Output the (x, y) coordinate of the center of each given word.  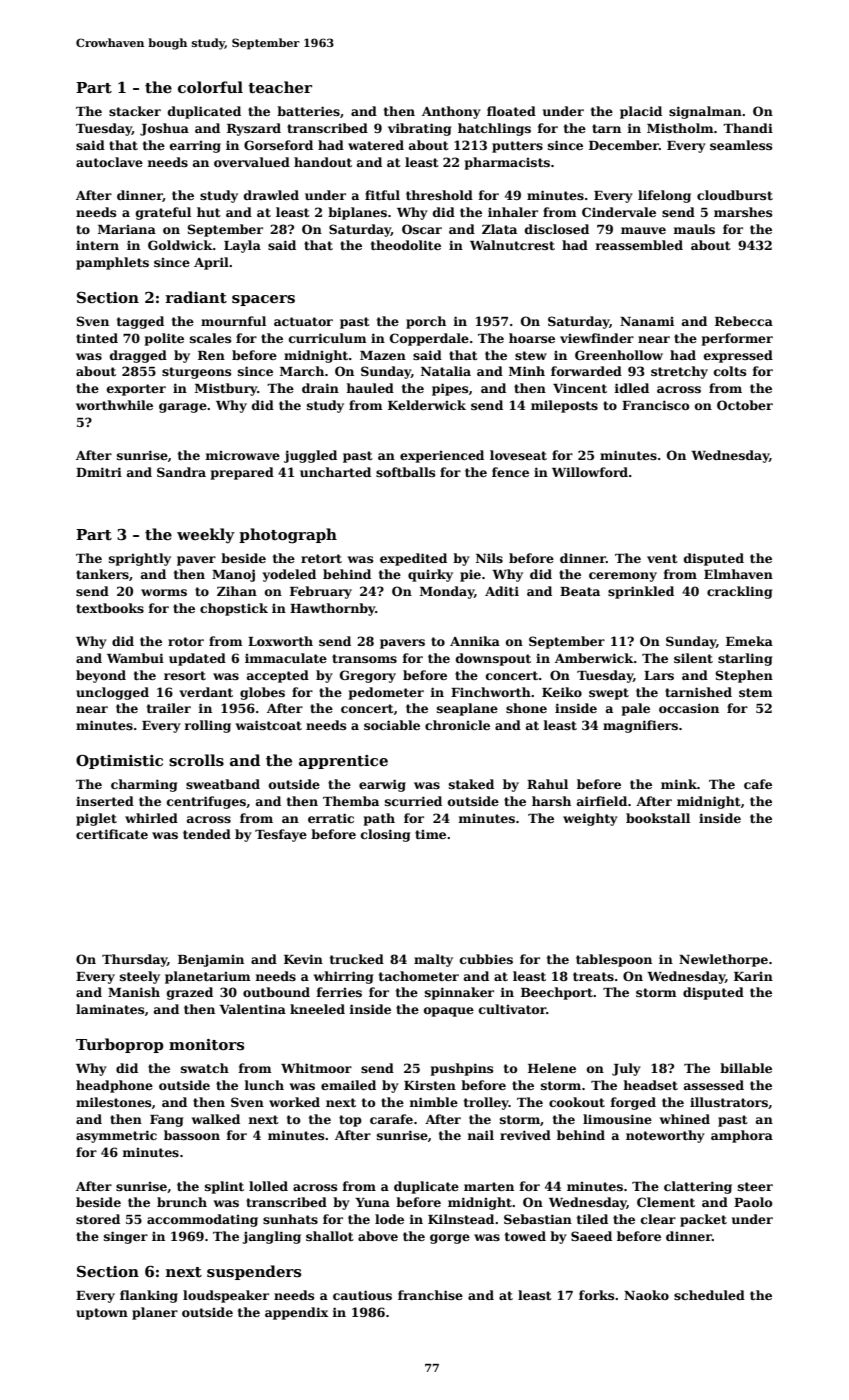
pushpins (462, 1069)
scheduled (709, 1295)
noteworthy (665, 1136)
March (302, 371)
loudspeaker (226, 1296)
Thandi (748, 128)
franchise (430, 1295)
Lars (659, 675)
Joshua (164, 129)
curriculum (328, 338)
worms (164, 592)
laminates (110, 1009)
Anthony (451, 112)
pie (470, 576)
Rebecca (744, 321)
